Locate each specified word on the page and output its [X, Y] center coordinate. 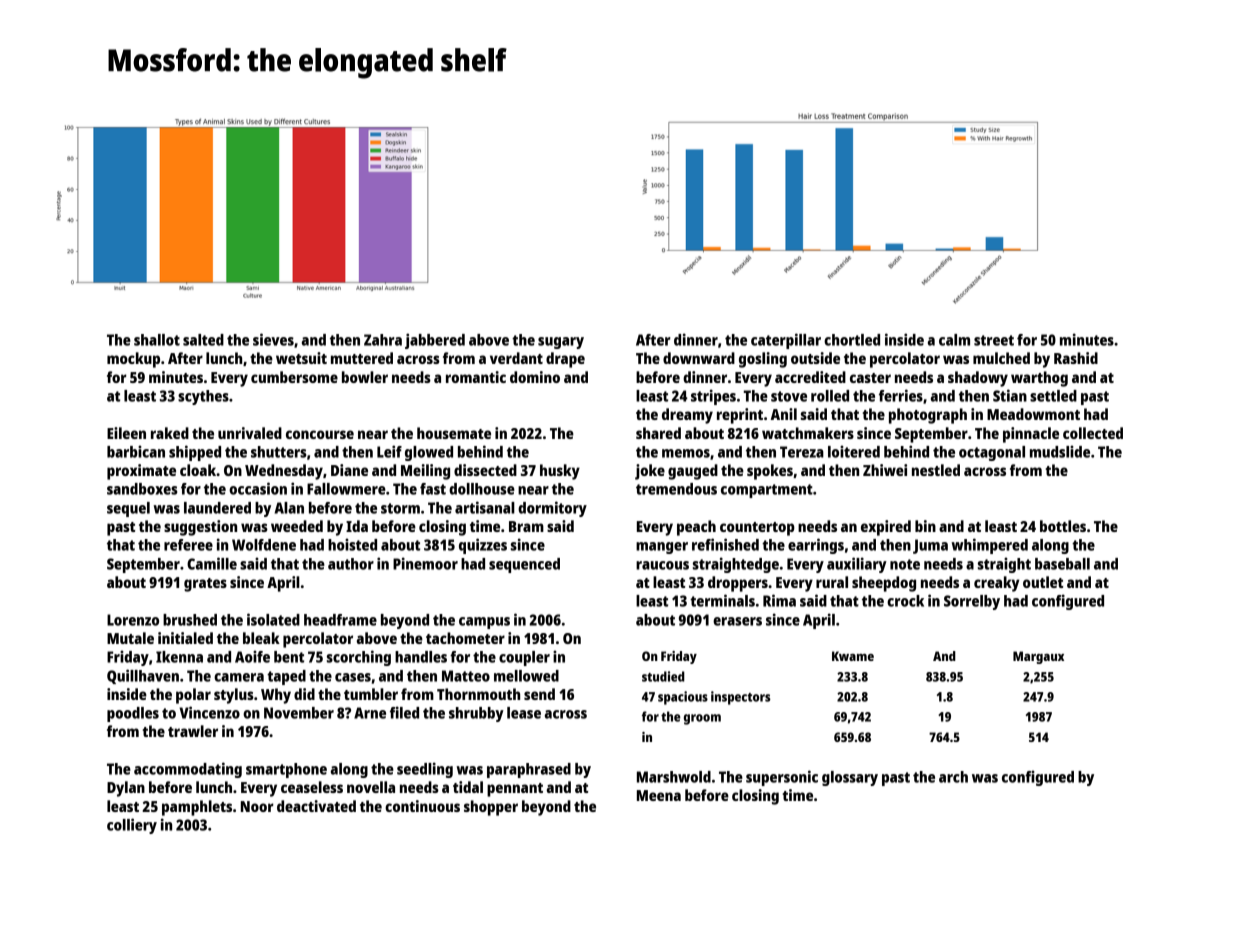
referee [188, 545]
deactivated [316, 806]
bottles [1063, 526]
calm [954, 340]
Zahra [383, 340]
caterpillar [786, 341]
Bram [526, 526]
